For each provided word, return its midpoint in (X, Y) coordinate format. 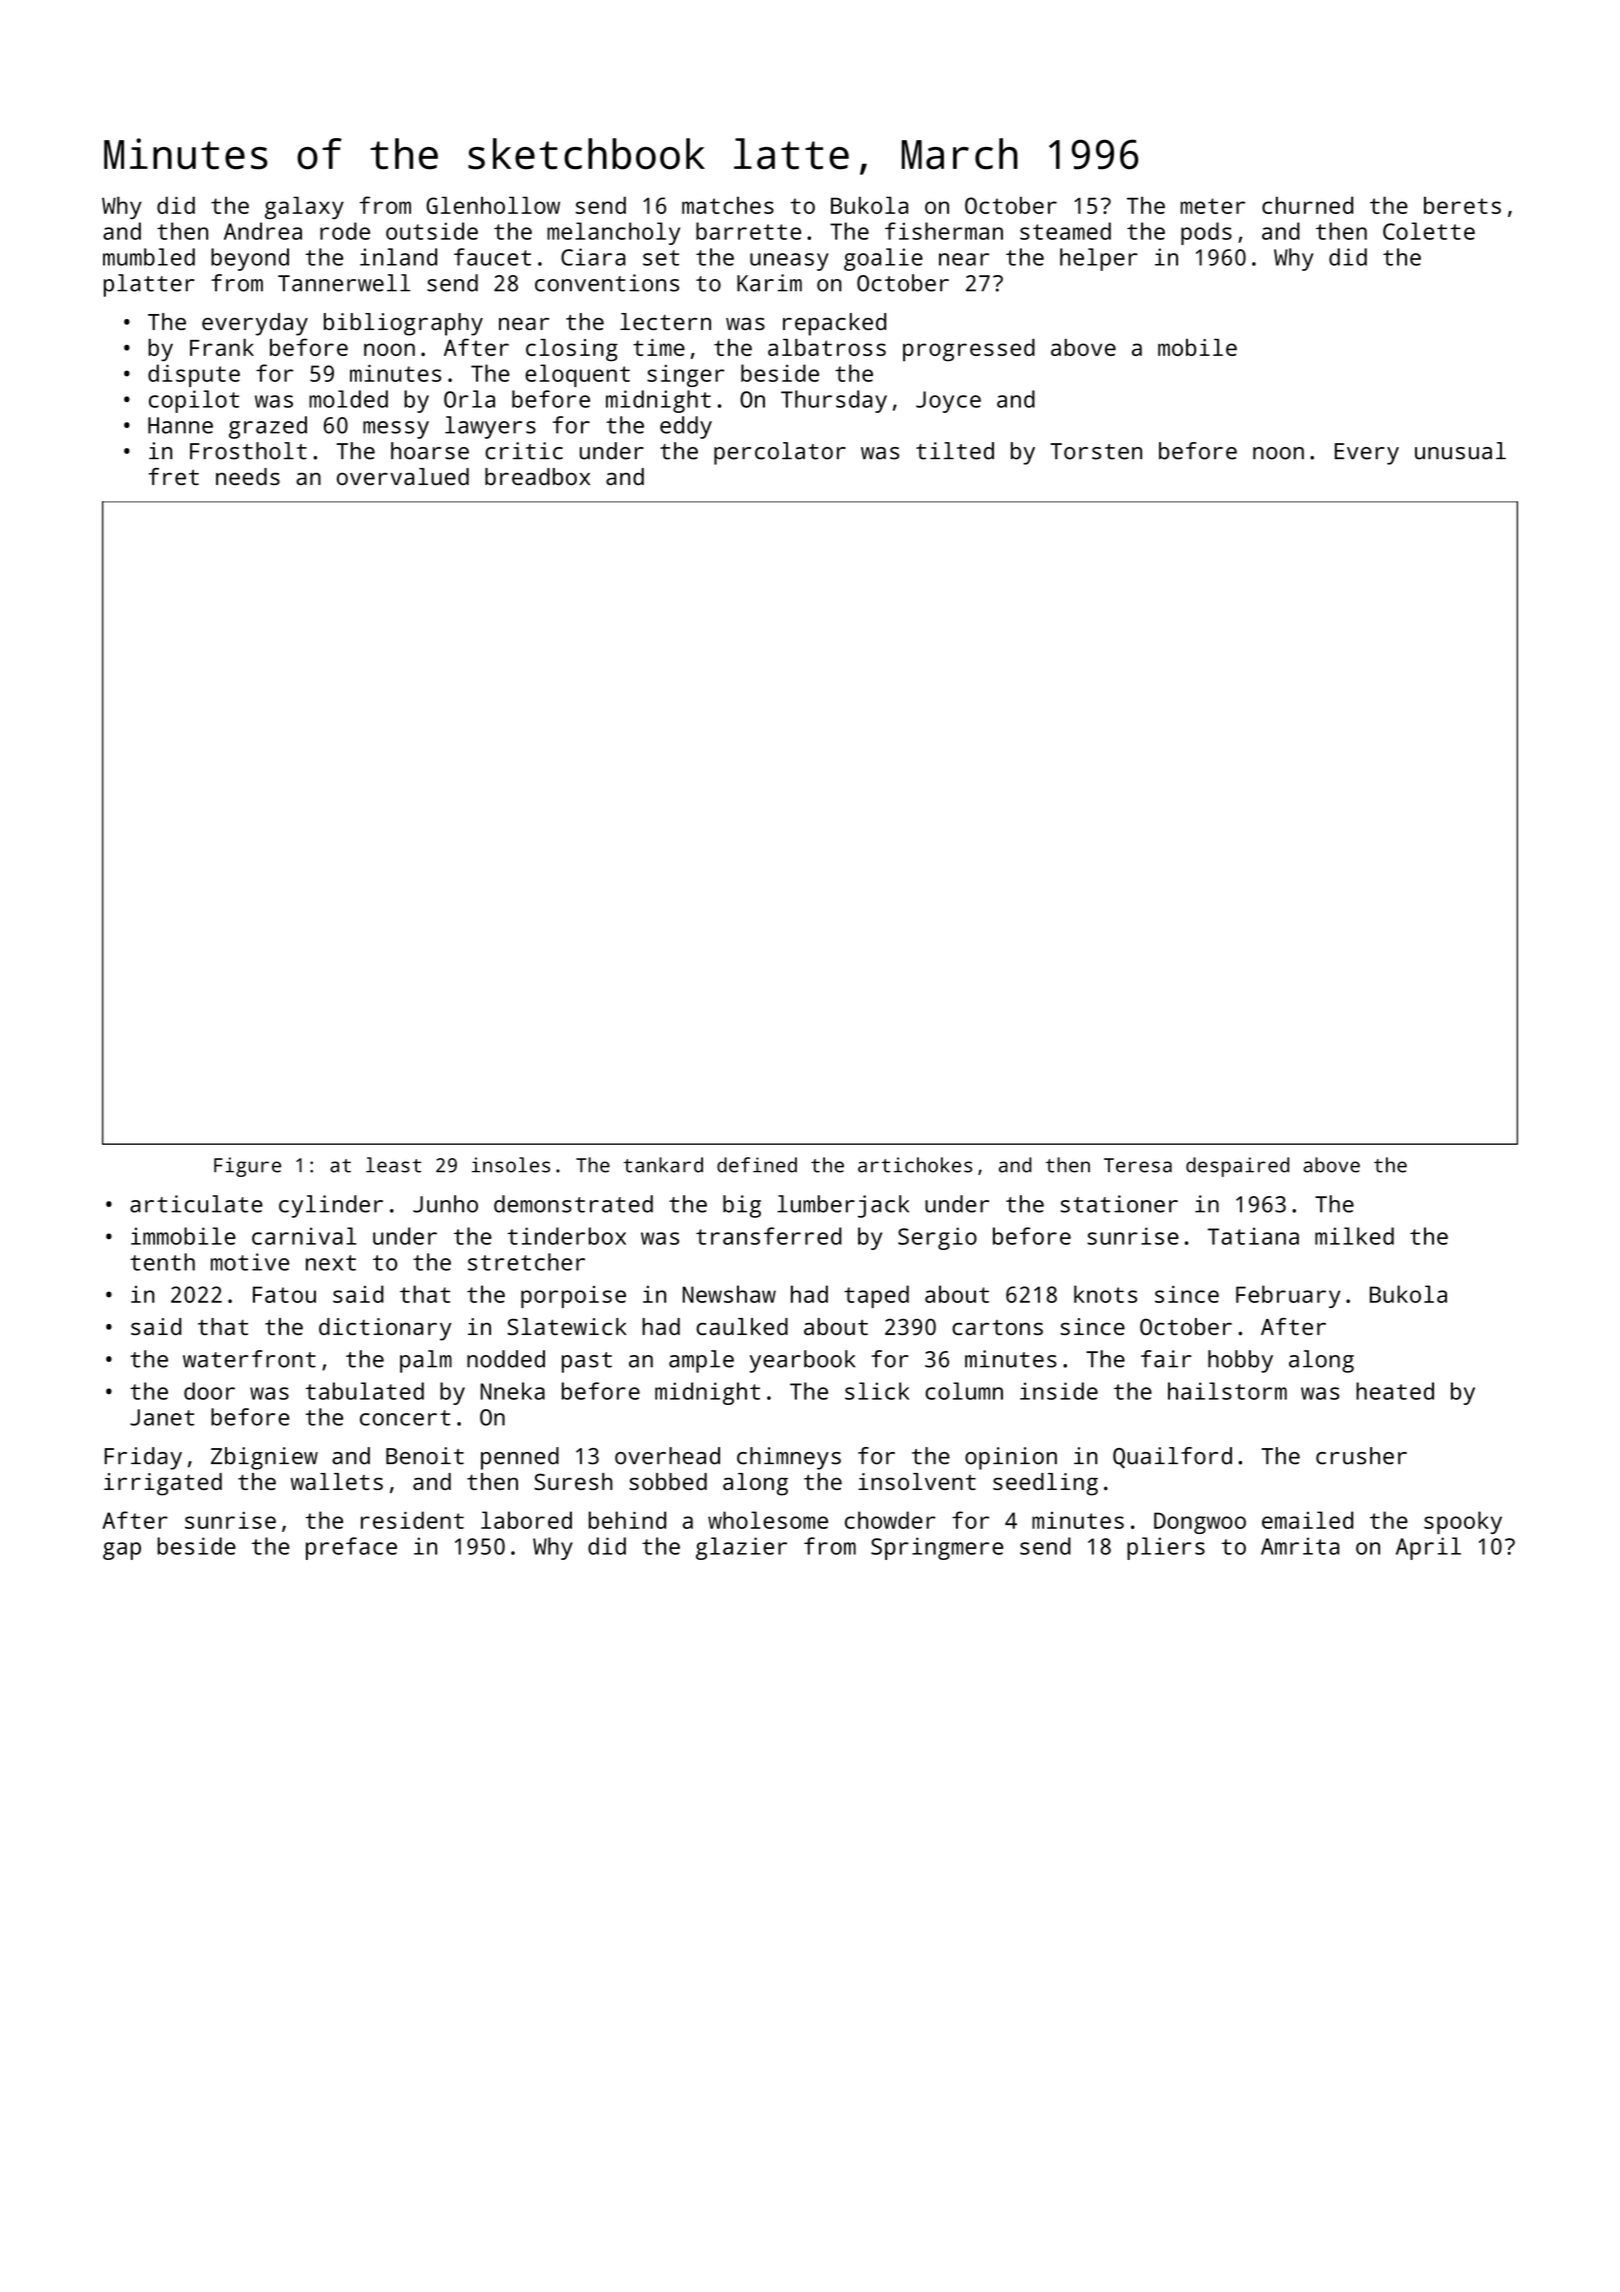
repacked (834, 324)
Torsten (1096, 451)
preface (351, 1548)
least (393, 1165)
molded (348, 399)
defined (757, 1165)
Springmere (937, 1548)
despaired (1237, 1167)
